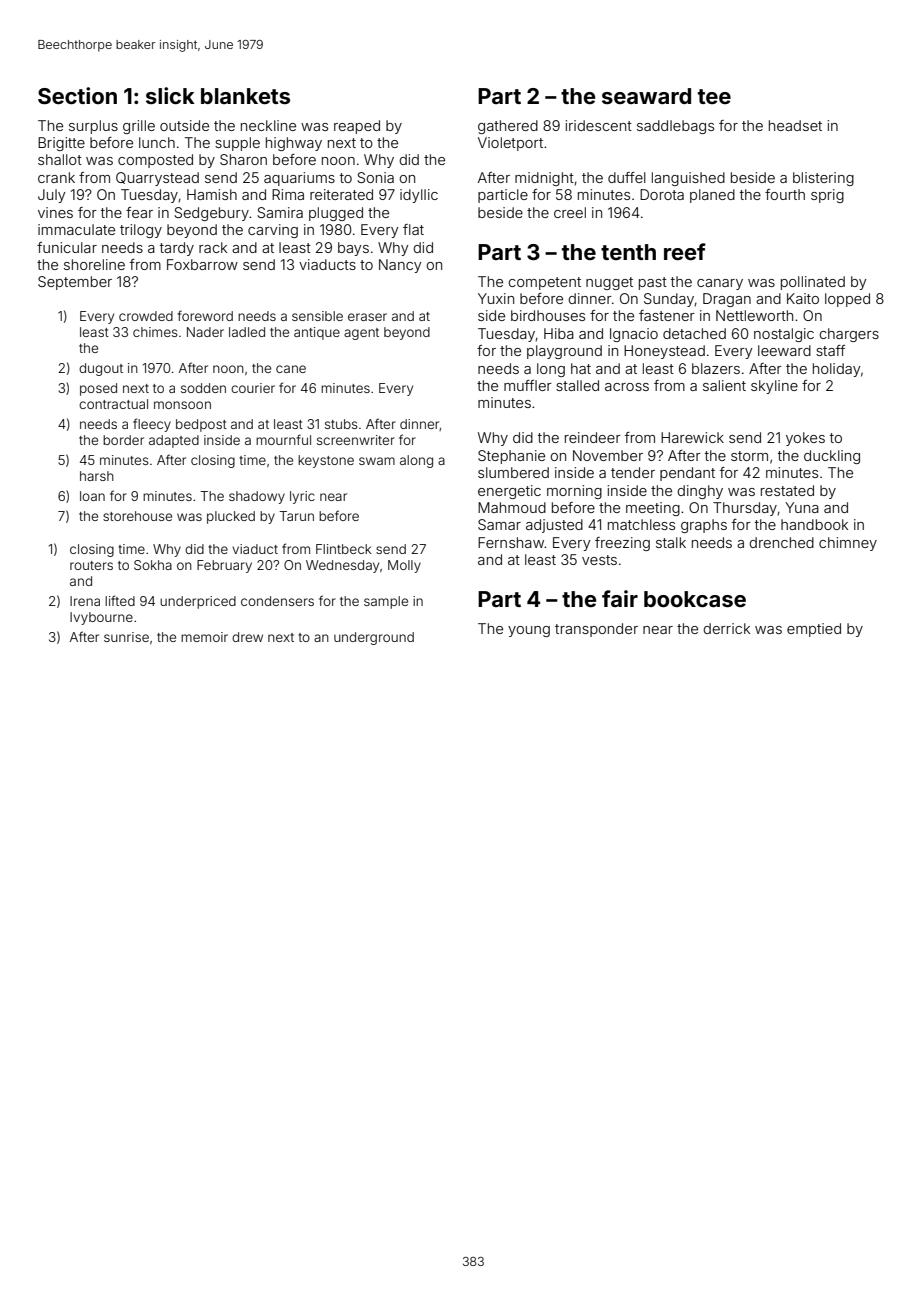 The width and height of the screenshot is (924, 1308). What do you see at coordinates (67, 247) in the screenshot?
I see `funicular` at bounding box center [67, 247].
